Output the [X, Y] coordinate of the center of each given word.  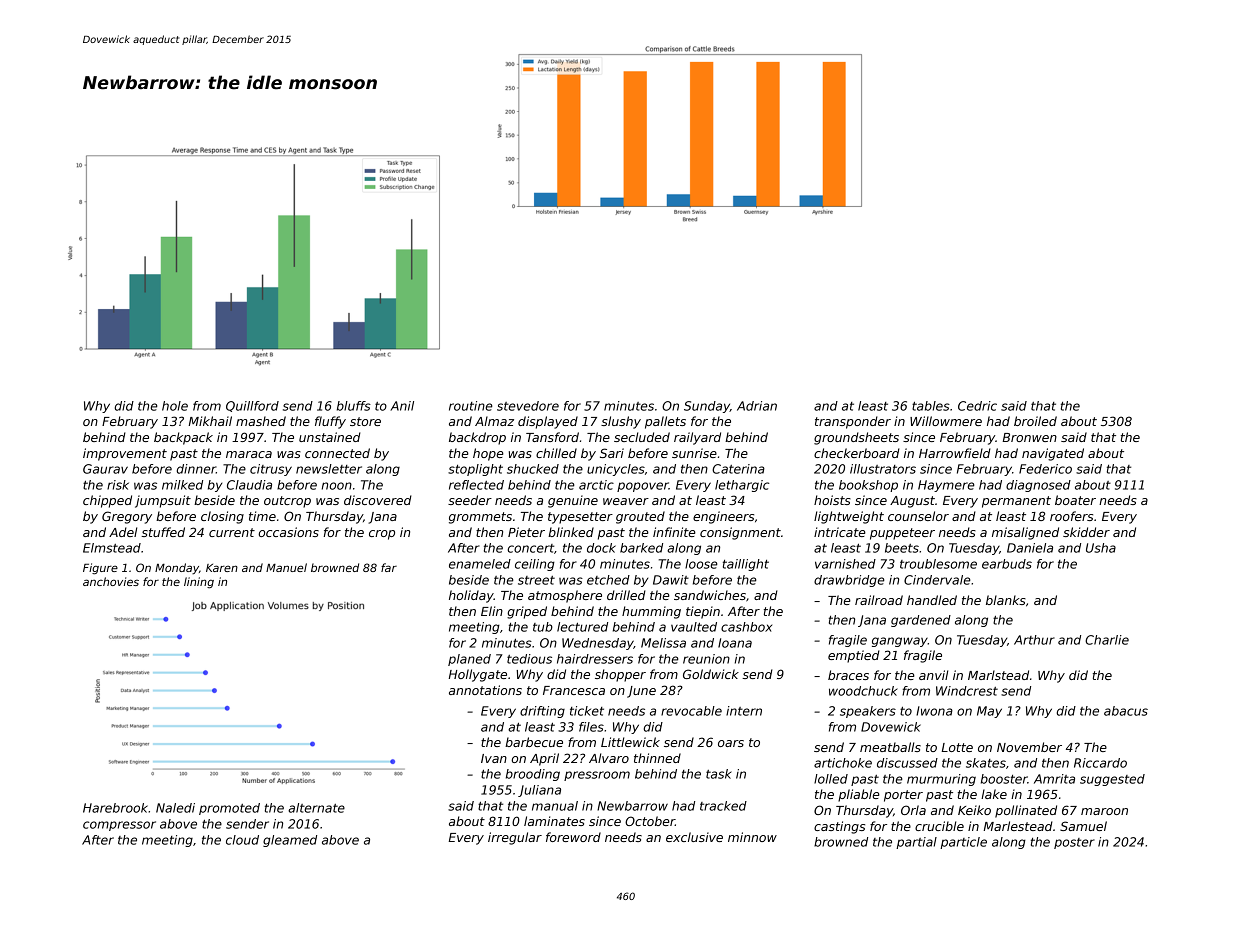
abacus [1126, 711]
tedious [529, 659]
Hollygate [477, 675]
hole [175, 406]
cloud [242, 840]
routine [471, 406]
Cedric [977, 406]
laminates [554, 821]
